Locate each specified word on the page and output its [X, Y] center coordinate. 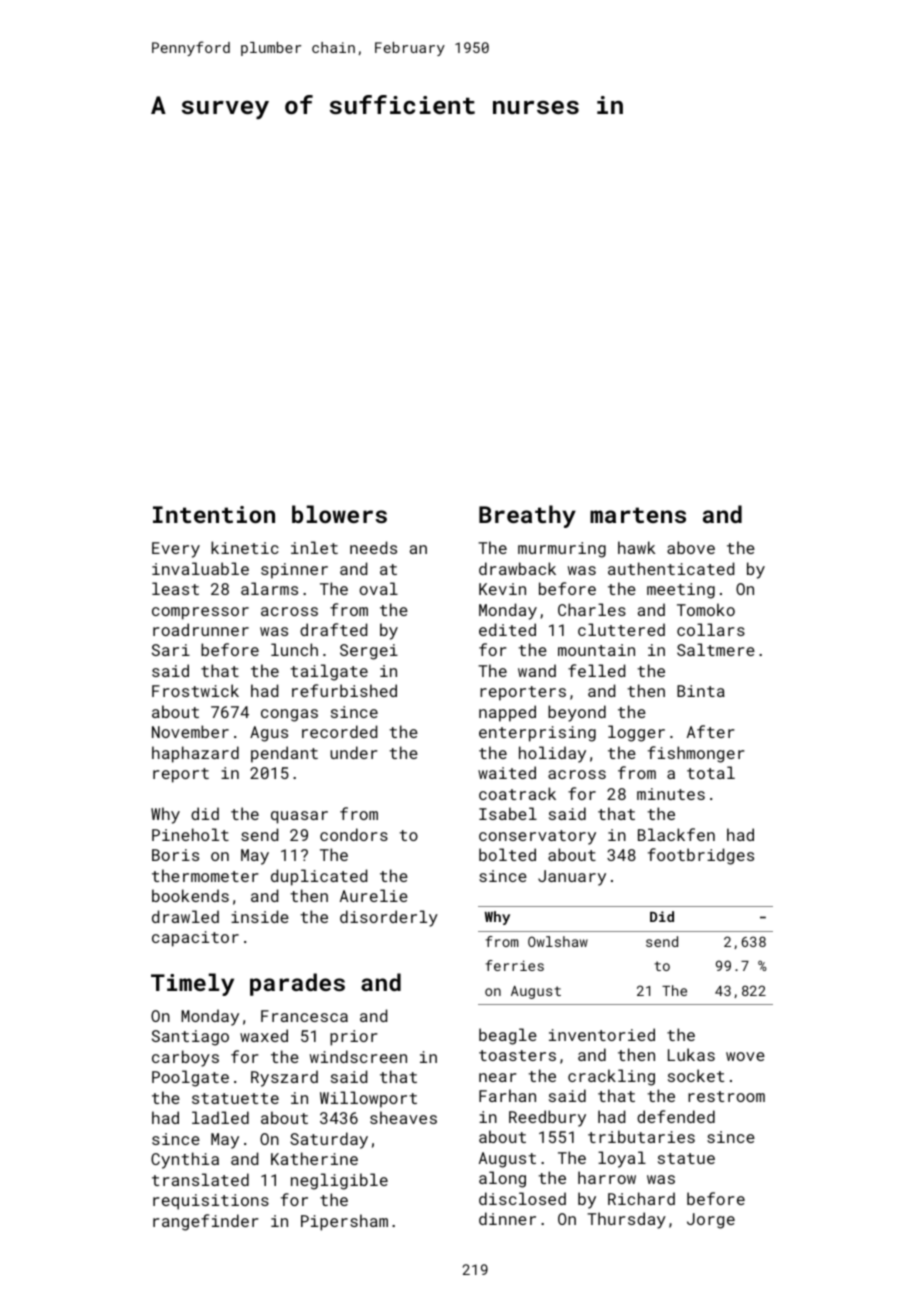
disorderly [389, 918]
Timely [192, 984]
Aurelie [374, 895]
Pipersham [344, 1222]
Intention [214, 514]
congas [289, 715]
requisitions [211, 1202]
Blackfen [676, 834]
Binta [701, 691]
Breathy [527, 516]
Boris [175, 855]
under [354, 752]
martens [638, 515]
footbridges [701, 856]
